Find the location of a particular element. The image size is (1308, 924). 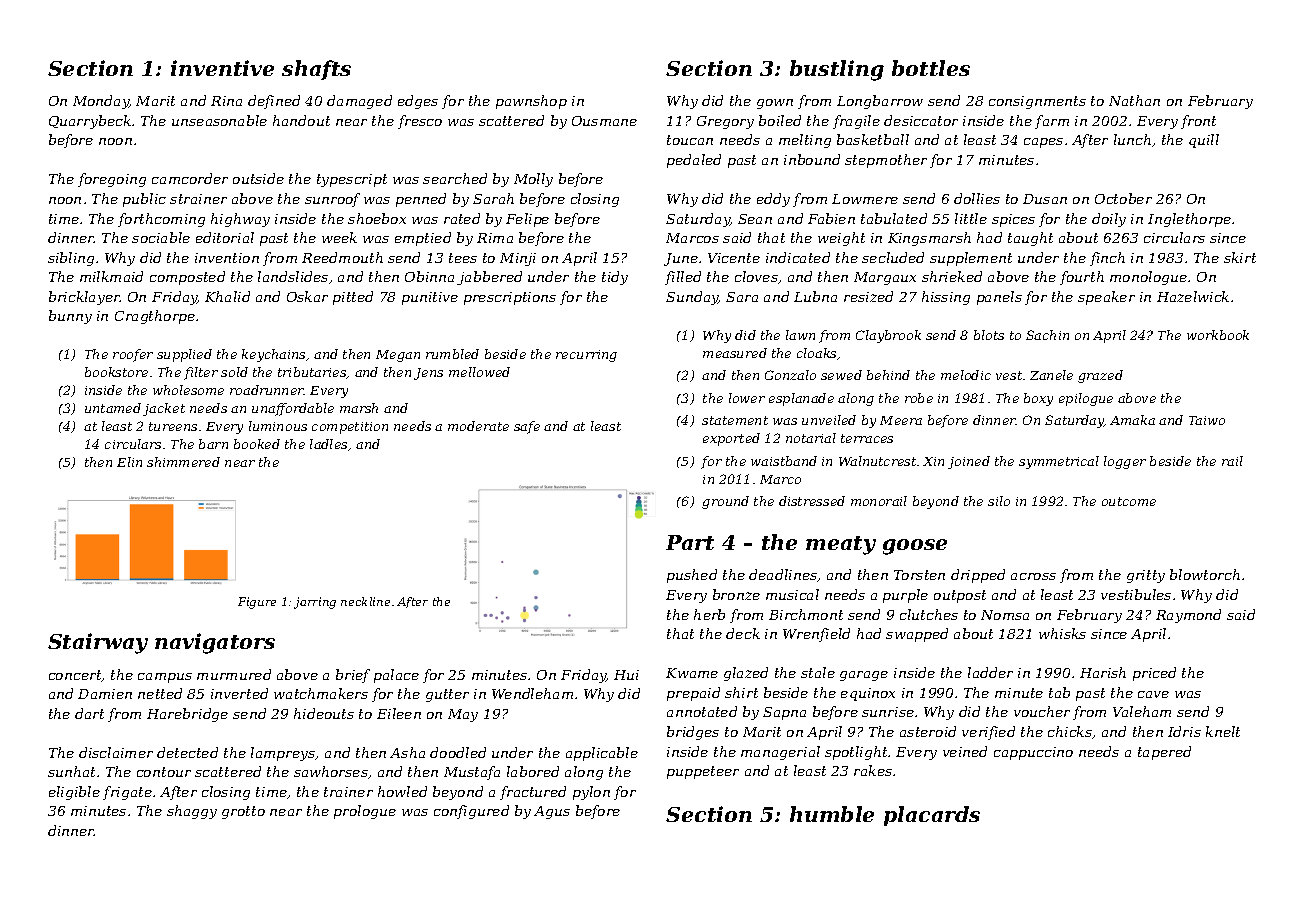

tapered is located at coordinates (1164, 753).
